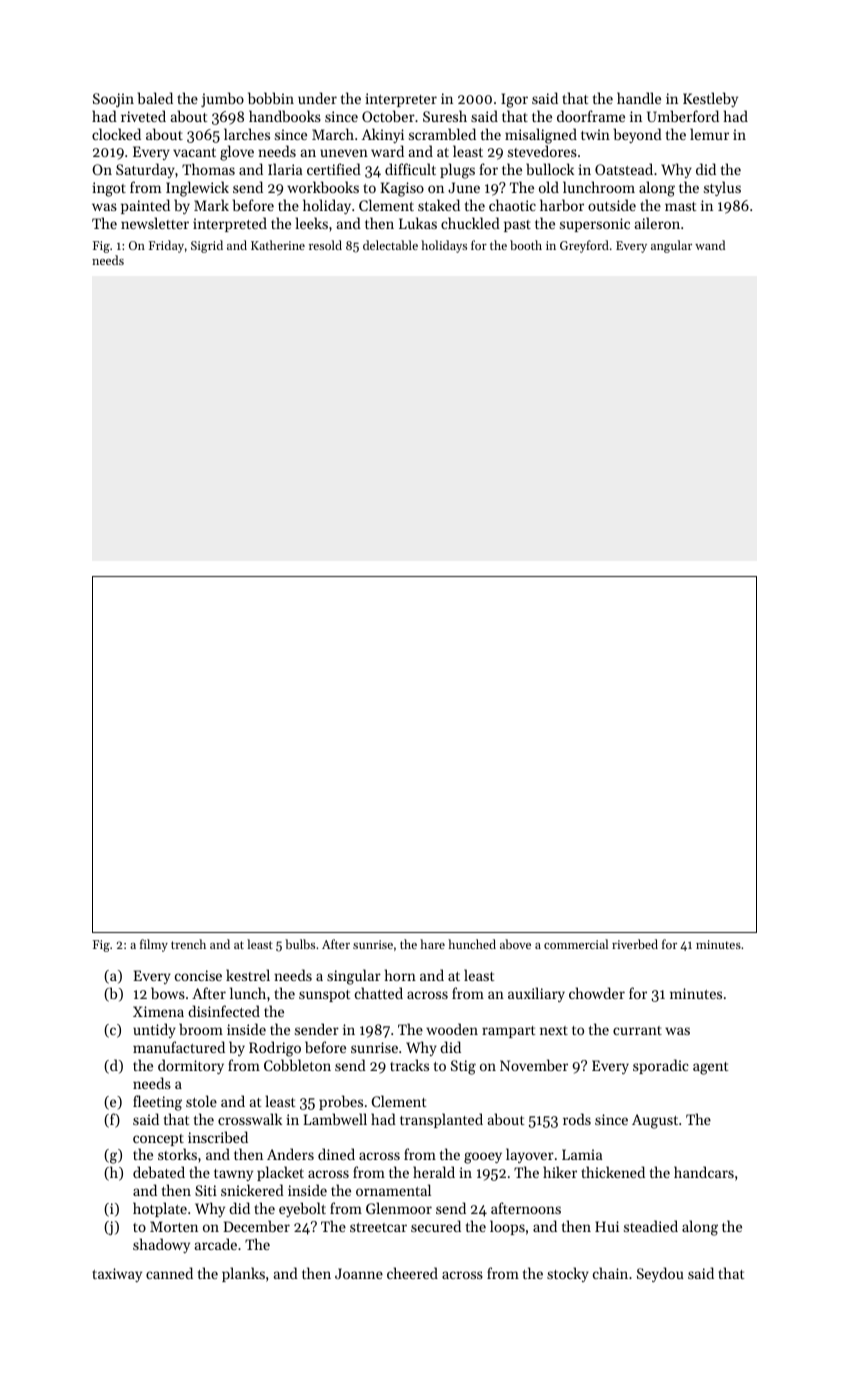 This screenshot has height=1400, width=849. Describe the element at coordinates (188, 944) in the screenshot. I see `trench` at that location.
